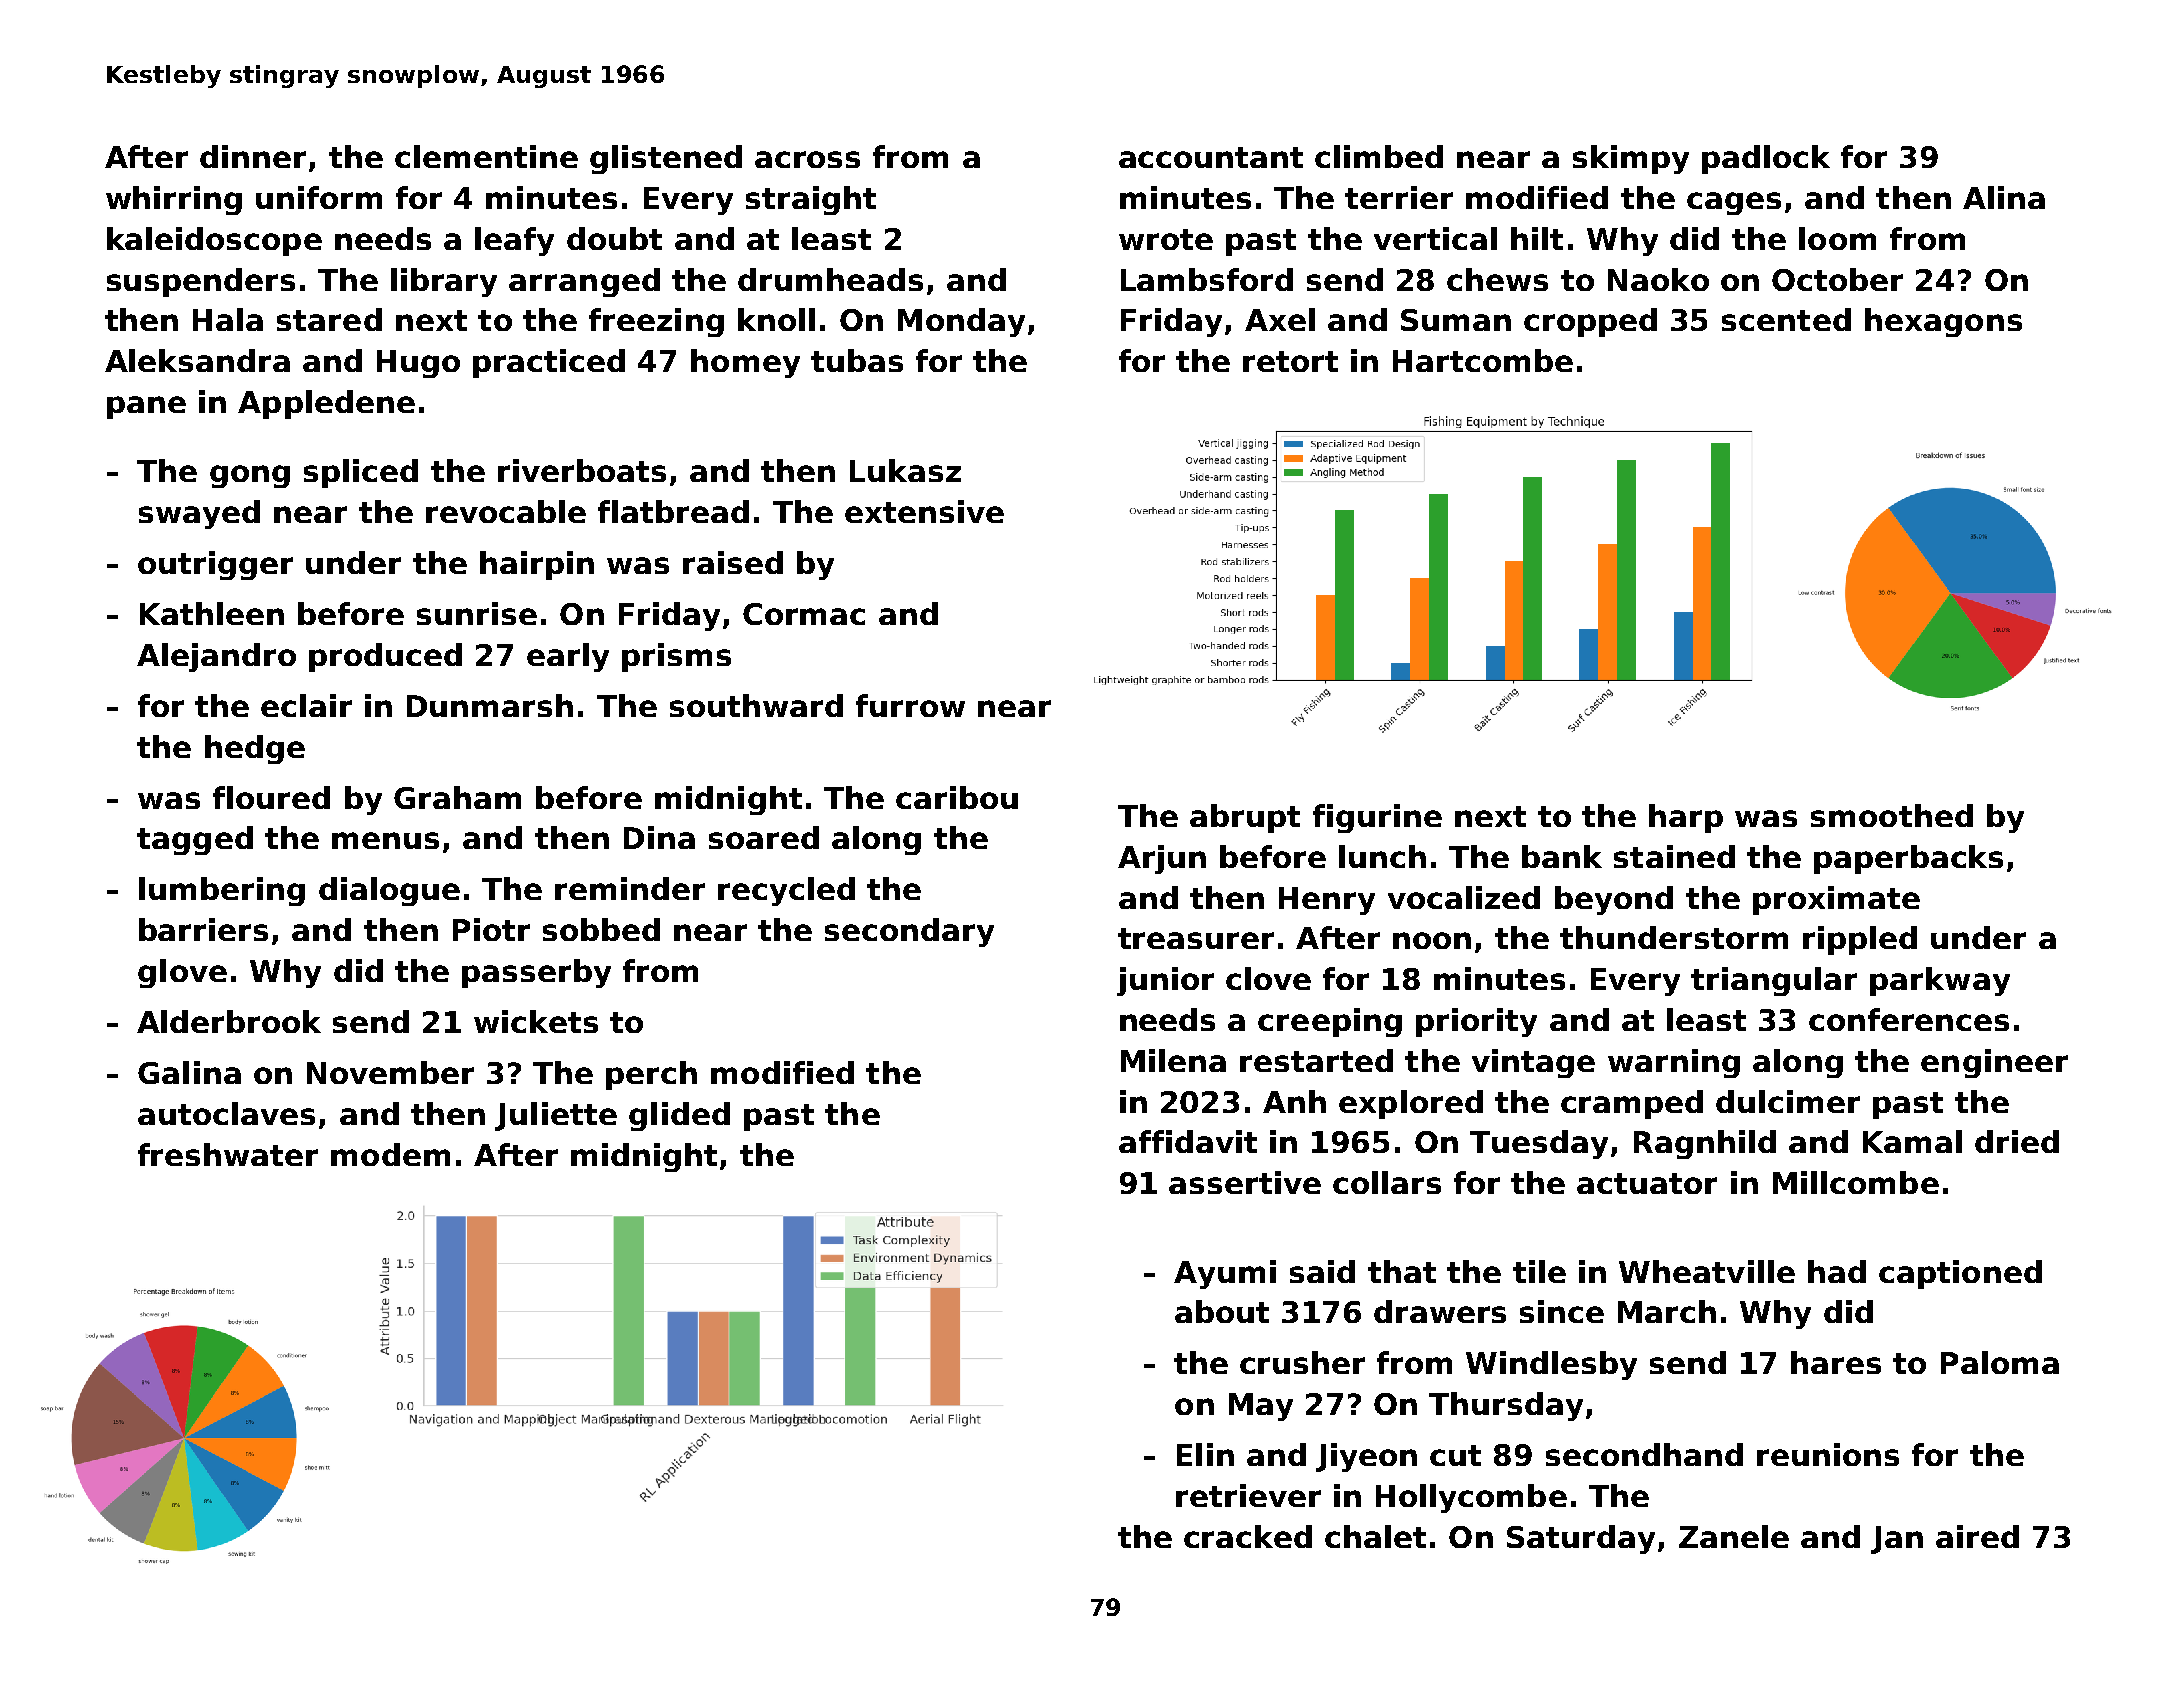 The image size is (2178, 1683). I want to click on sobbed, so click(601, 929).
